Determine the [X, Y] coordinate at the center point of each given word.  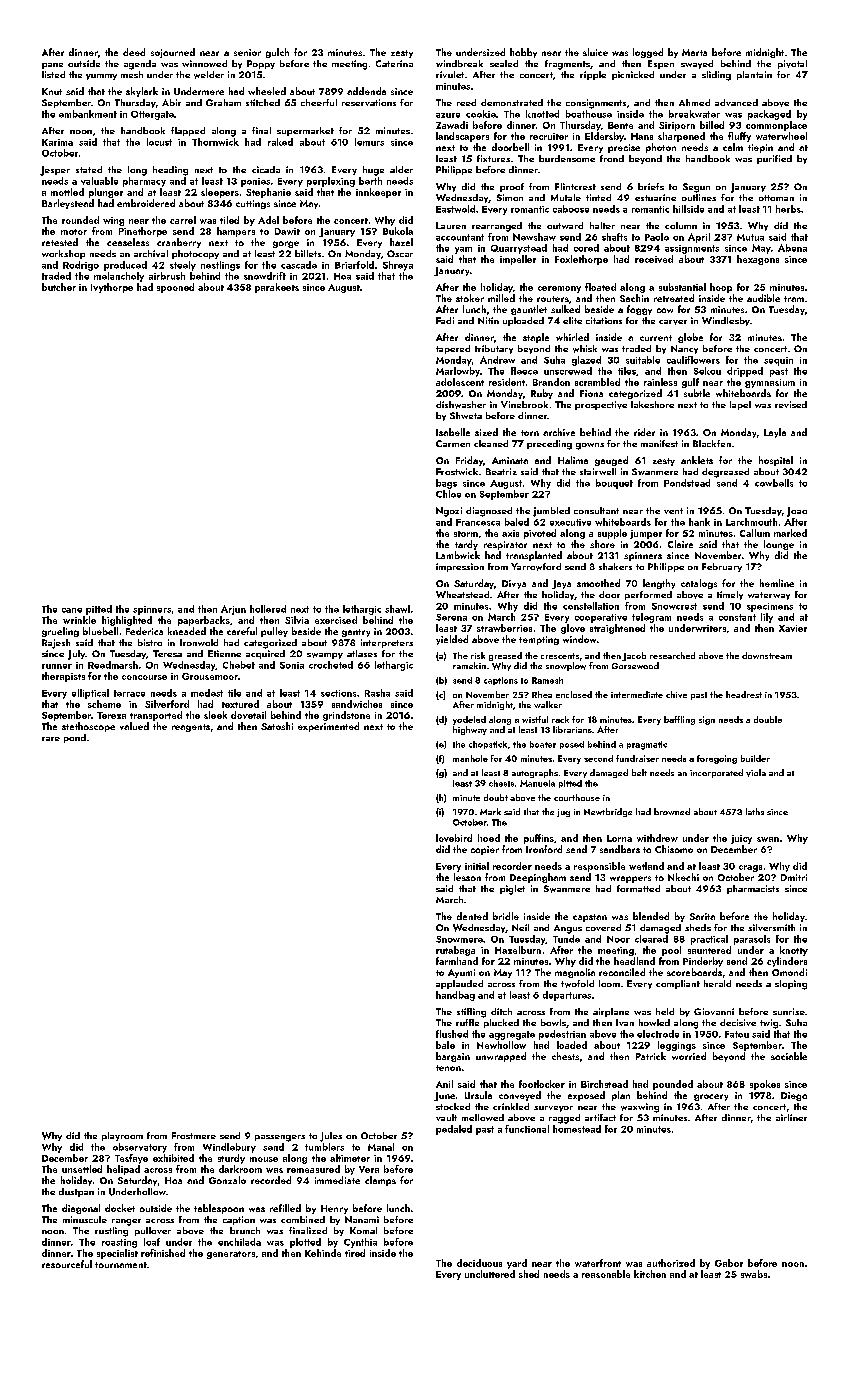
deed [134, 52]
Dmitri [794, 877]
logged [648, 53]
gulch [277, 53]
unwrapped [501, 1057]
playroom [122, 1136]
